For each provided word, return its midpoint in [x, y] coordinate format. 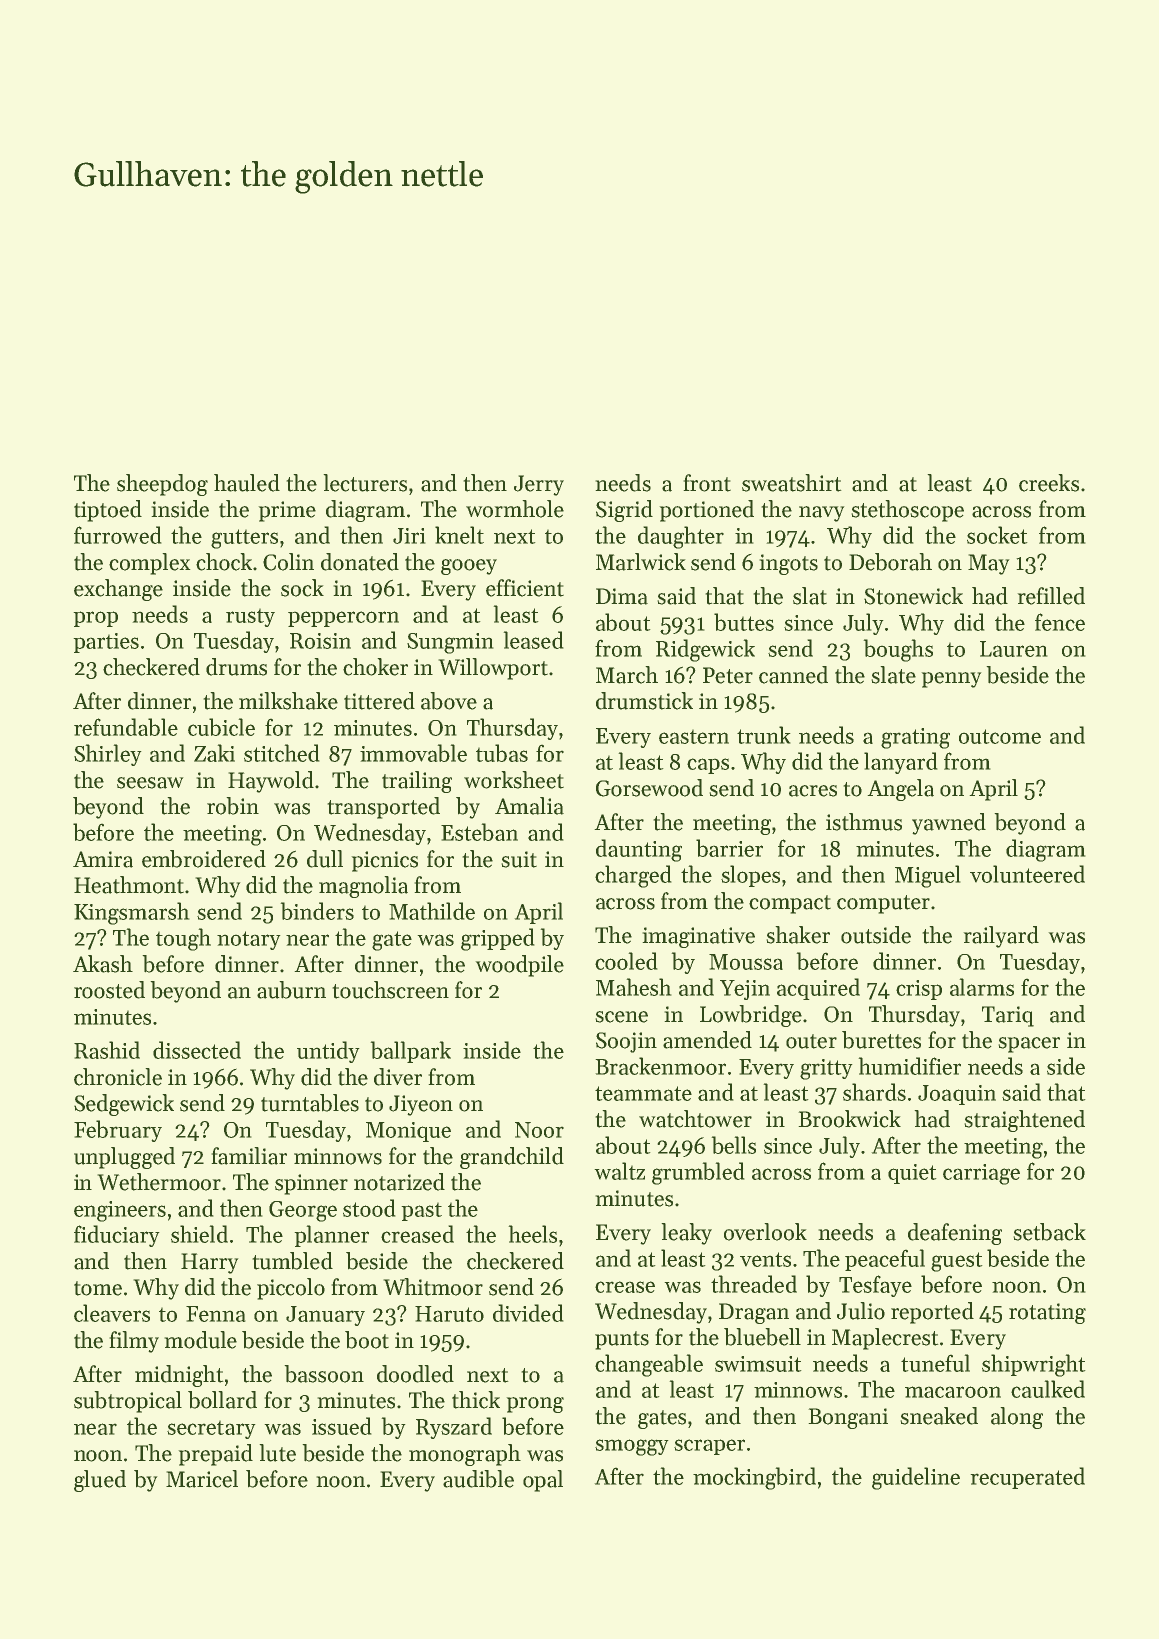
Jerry [539, 485]
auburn [291, 990]
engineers [120, 1211]
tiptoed [108, 511]
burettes [881, 1040]
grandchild [512, 1158]
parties [106, 643]
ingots [788, 564]
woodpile [519, 966]
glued [100, 1481]
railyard [1001, 937]
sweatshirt [792, 483]
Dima [622, 596]
